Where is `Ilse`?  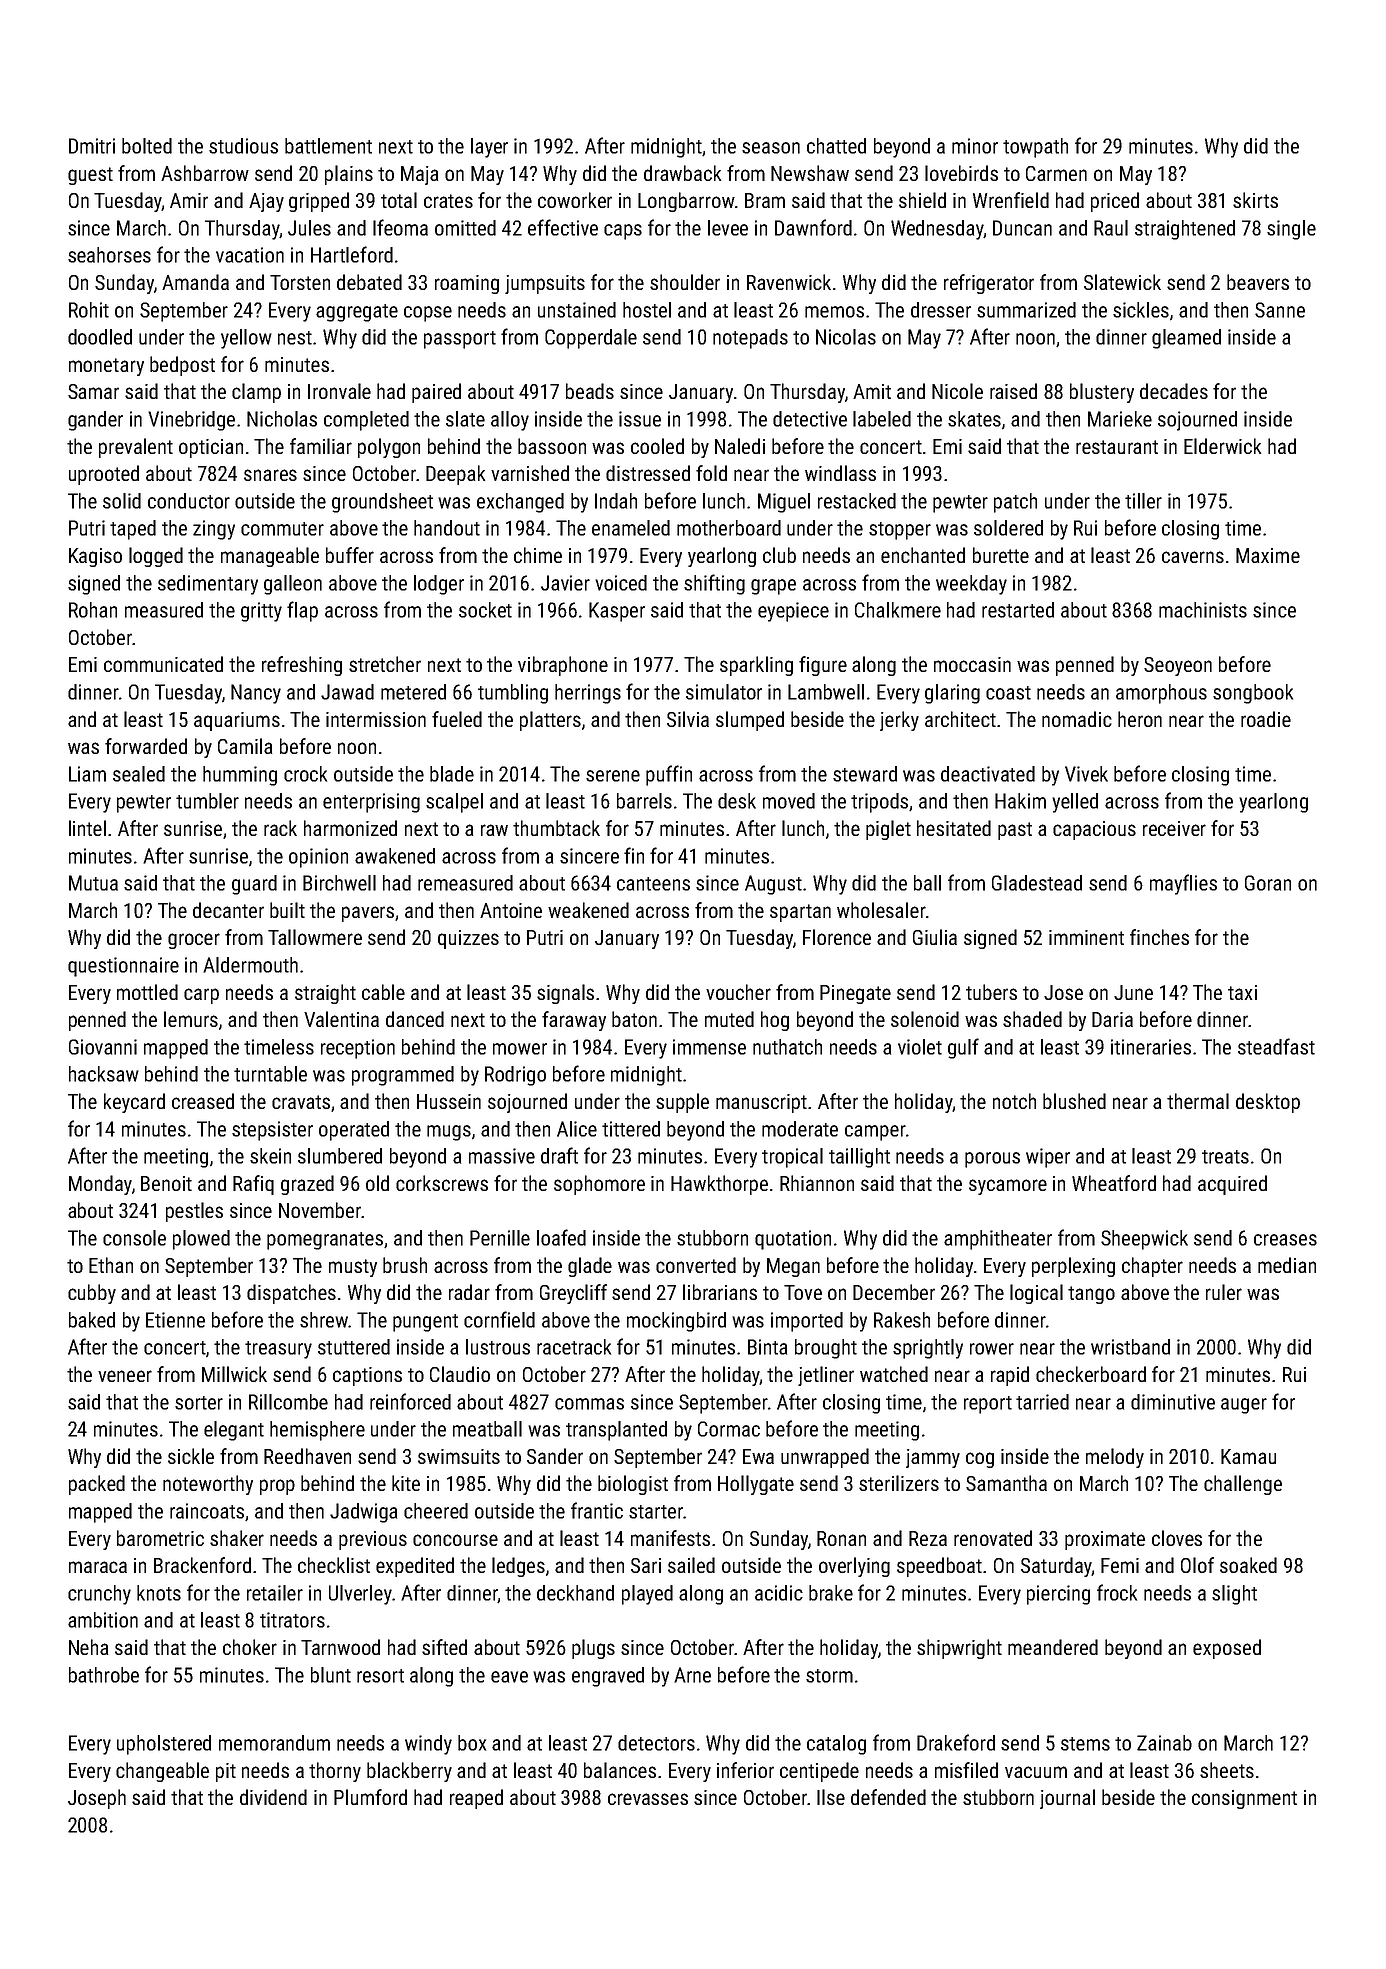 Ilse is located at coordinates (831, 1797).
